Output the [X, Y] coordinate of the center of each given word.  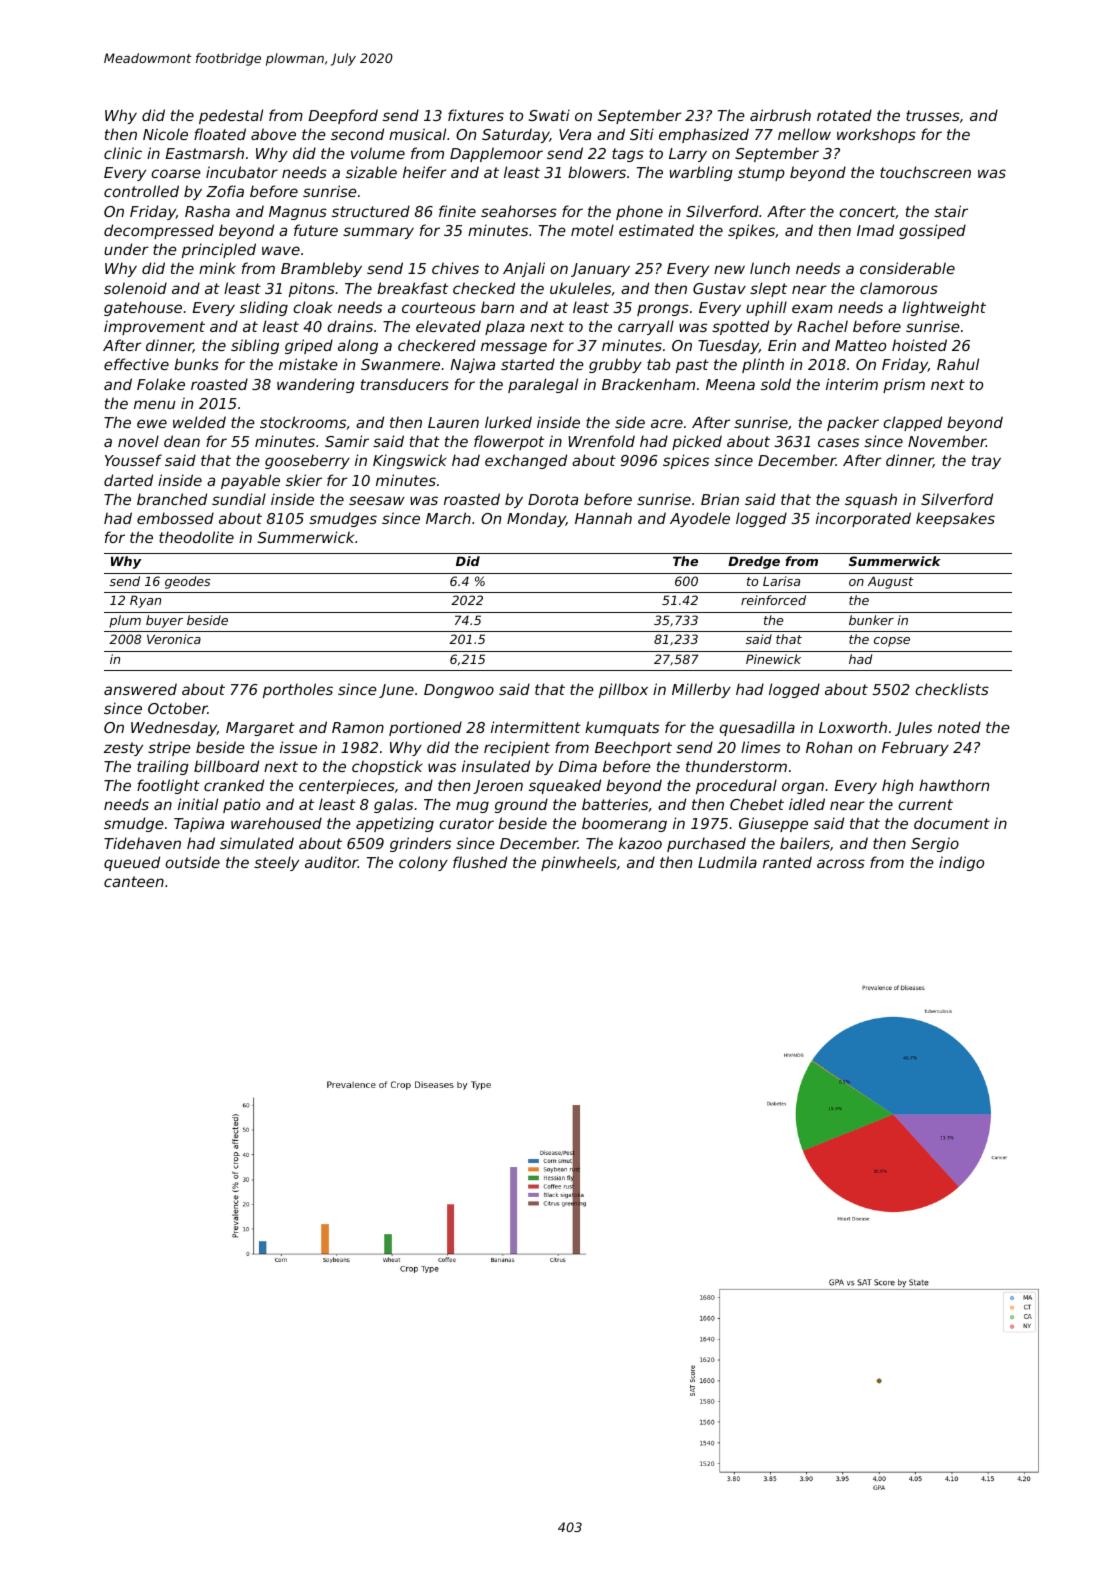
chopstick [387, 767]
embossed [175, 518]
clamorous [899, 288]
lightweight [944, 308]
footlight [168, 786]
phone [639, 212]
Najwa [473, 365]
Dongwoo [459, 691]
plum [125, 621]
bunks [196, 364]
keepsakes [955, 519]
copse [892, 642]
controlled [141, 191]
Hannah [603, 518]
